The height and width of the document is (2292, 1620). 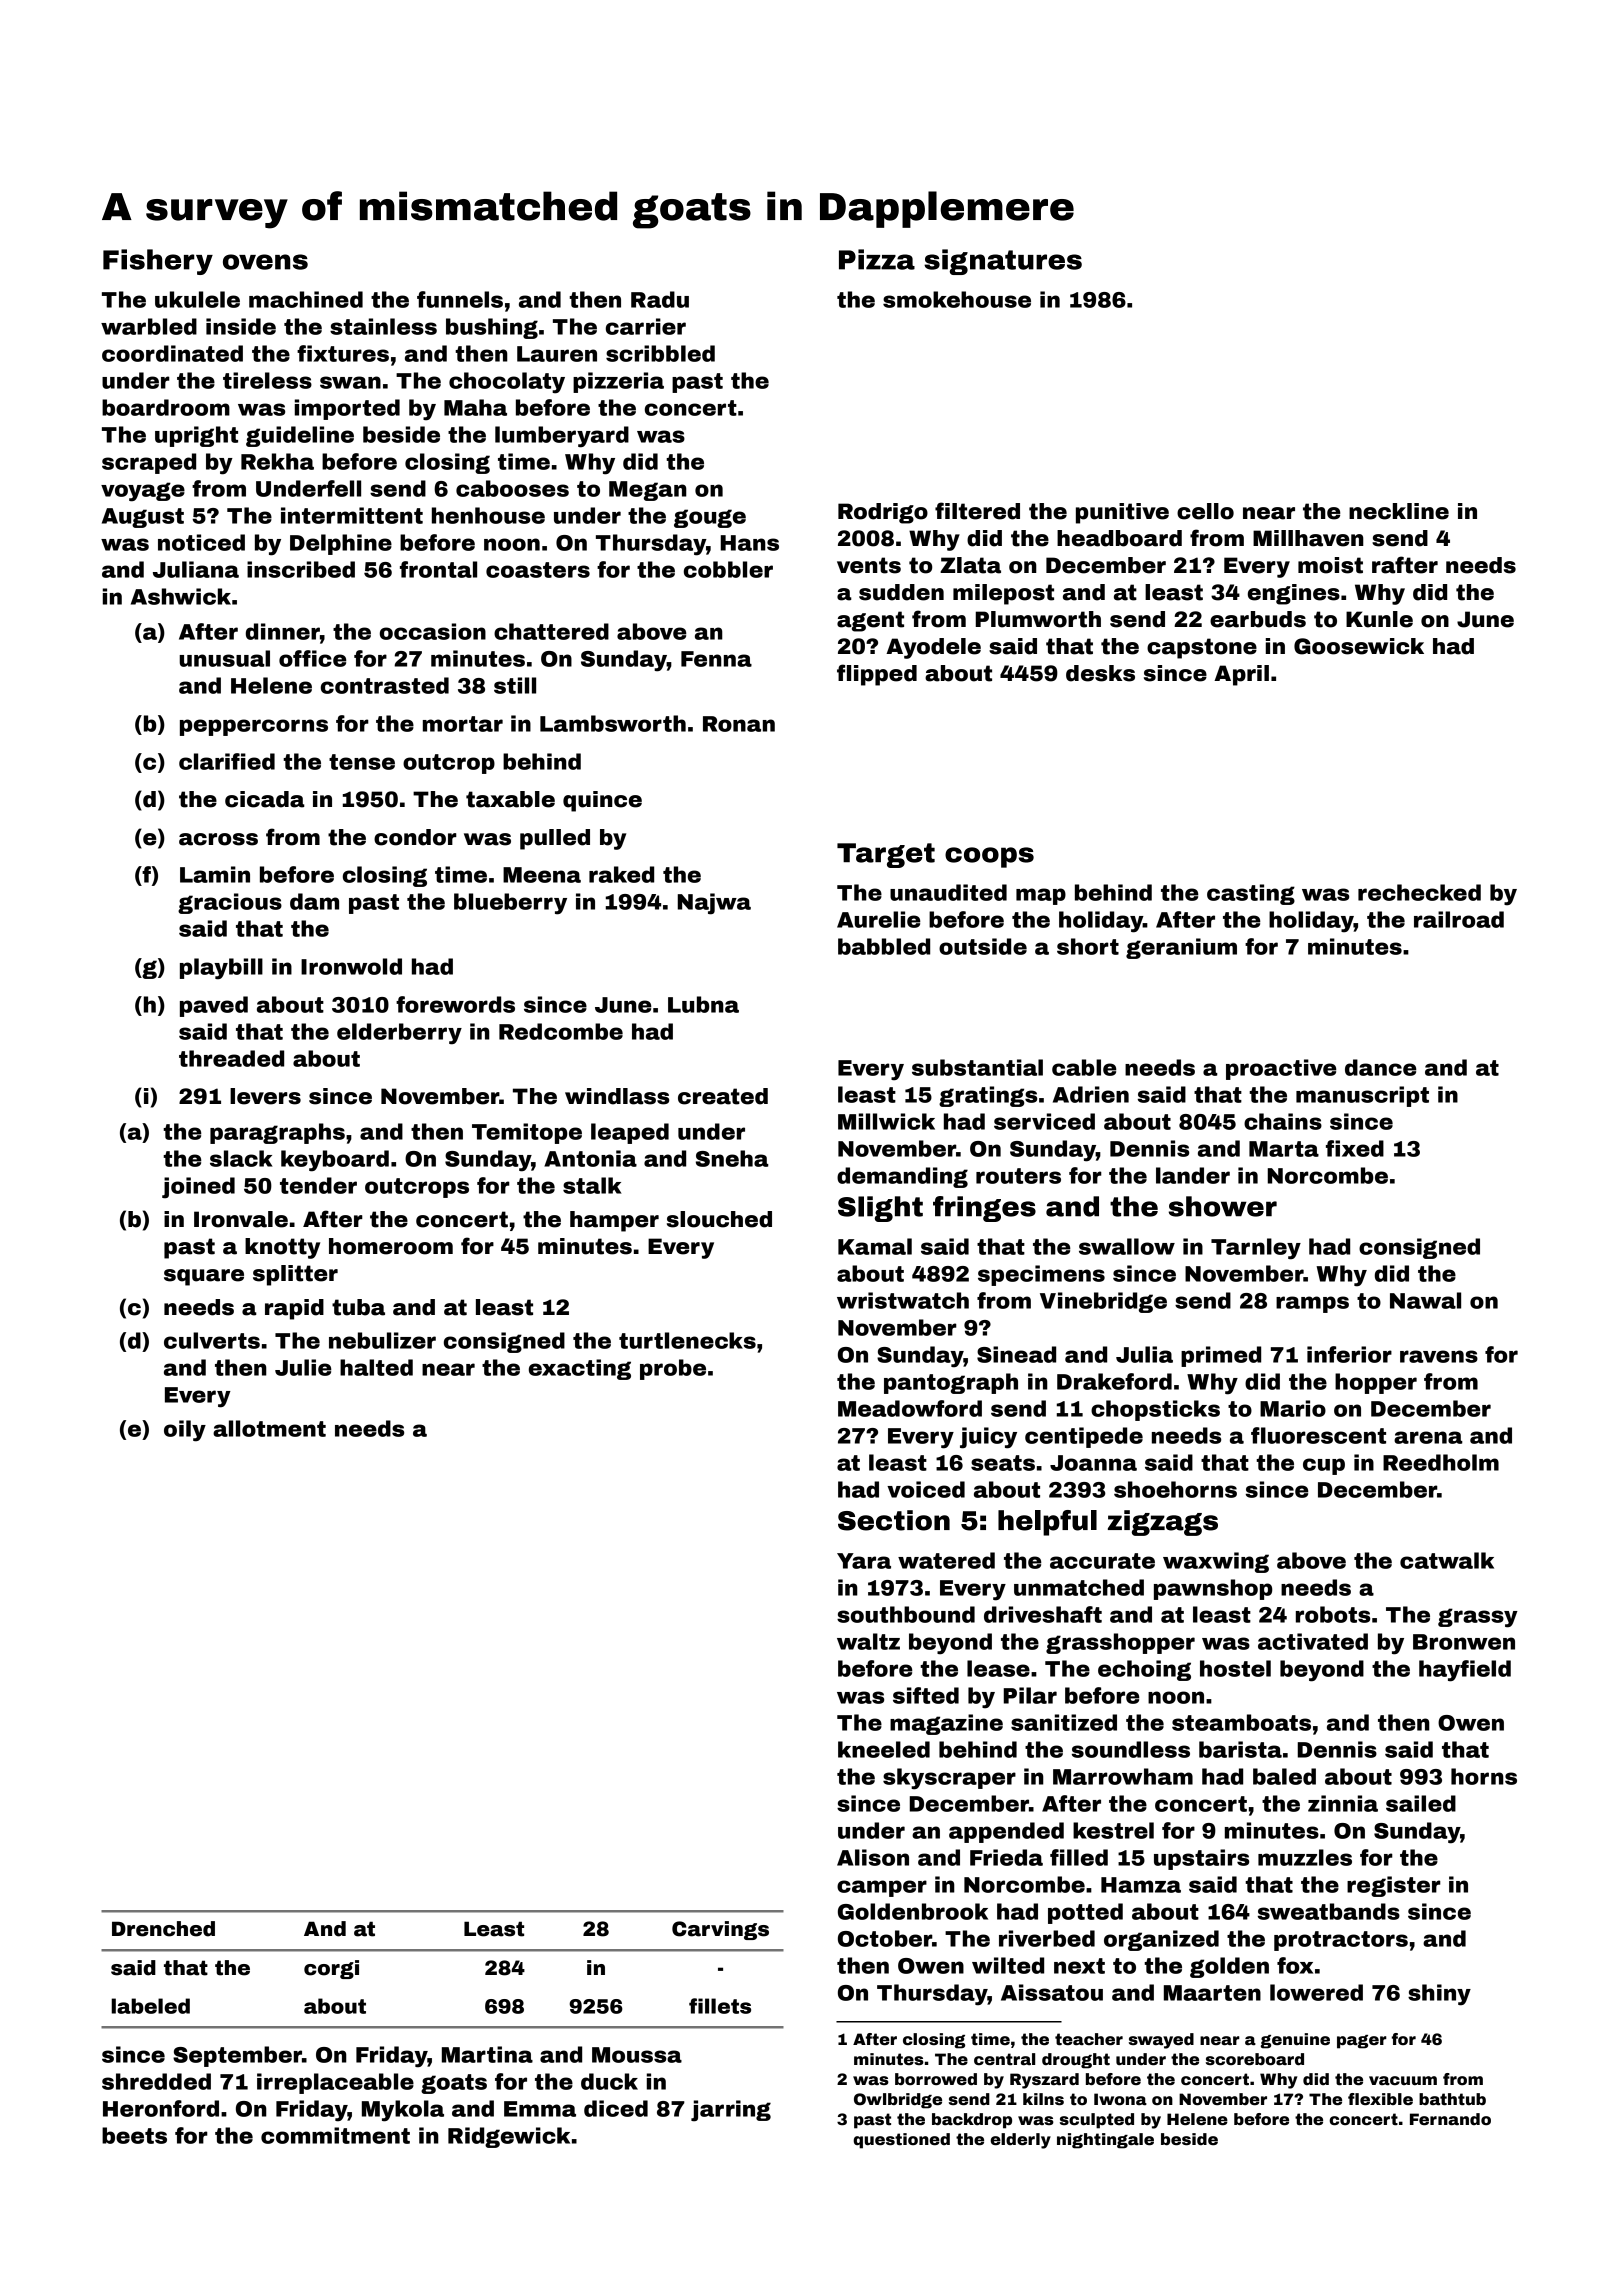 What do you see at coordinates (269, 1428) in the document?
I see `allotment` at bounding box center [269, 1428].
